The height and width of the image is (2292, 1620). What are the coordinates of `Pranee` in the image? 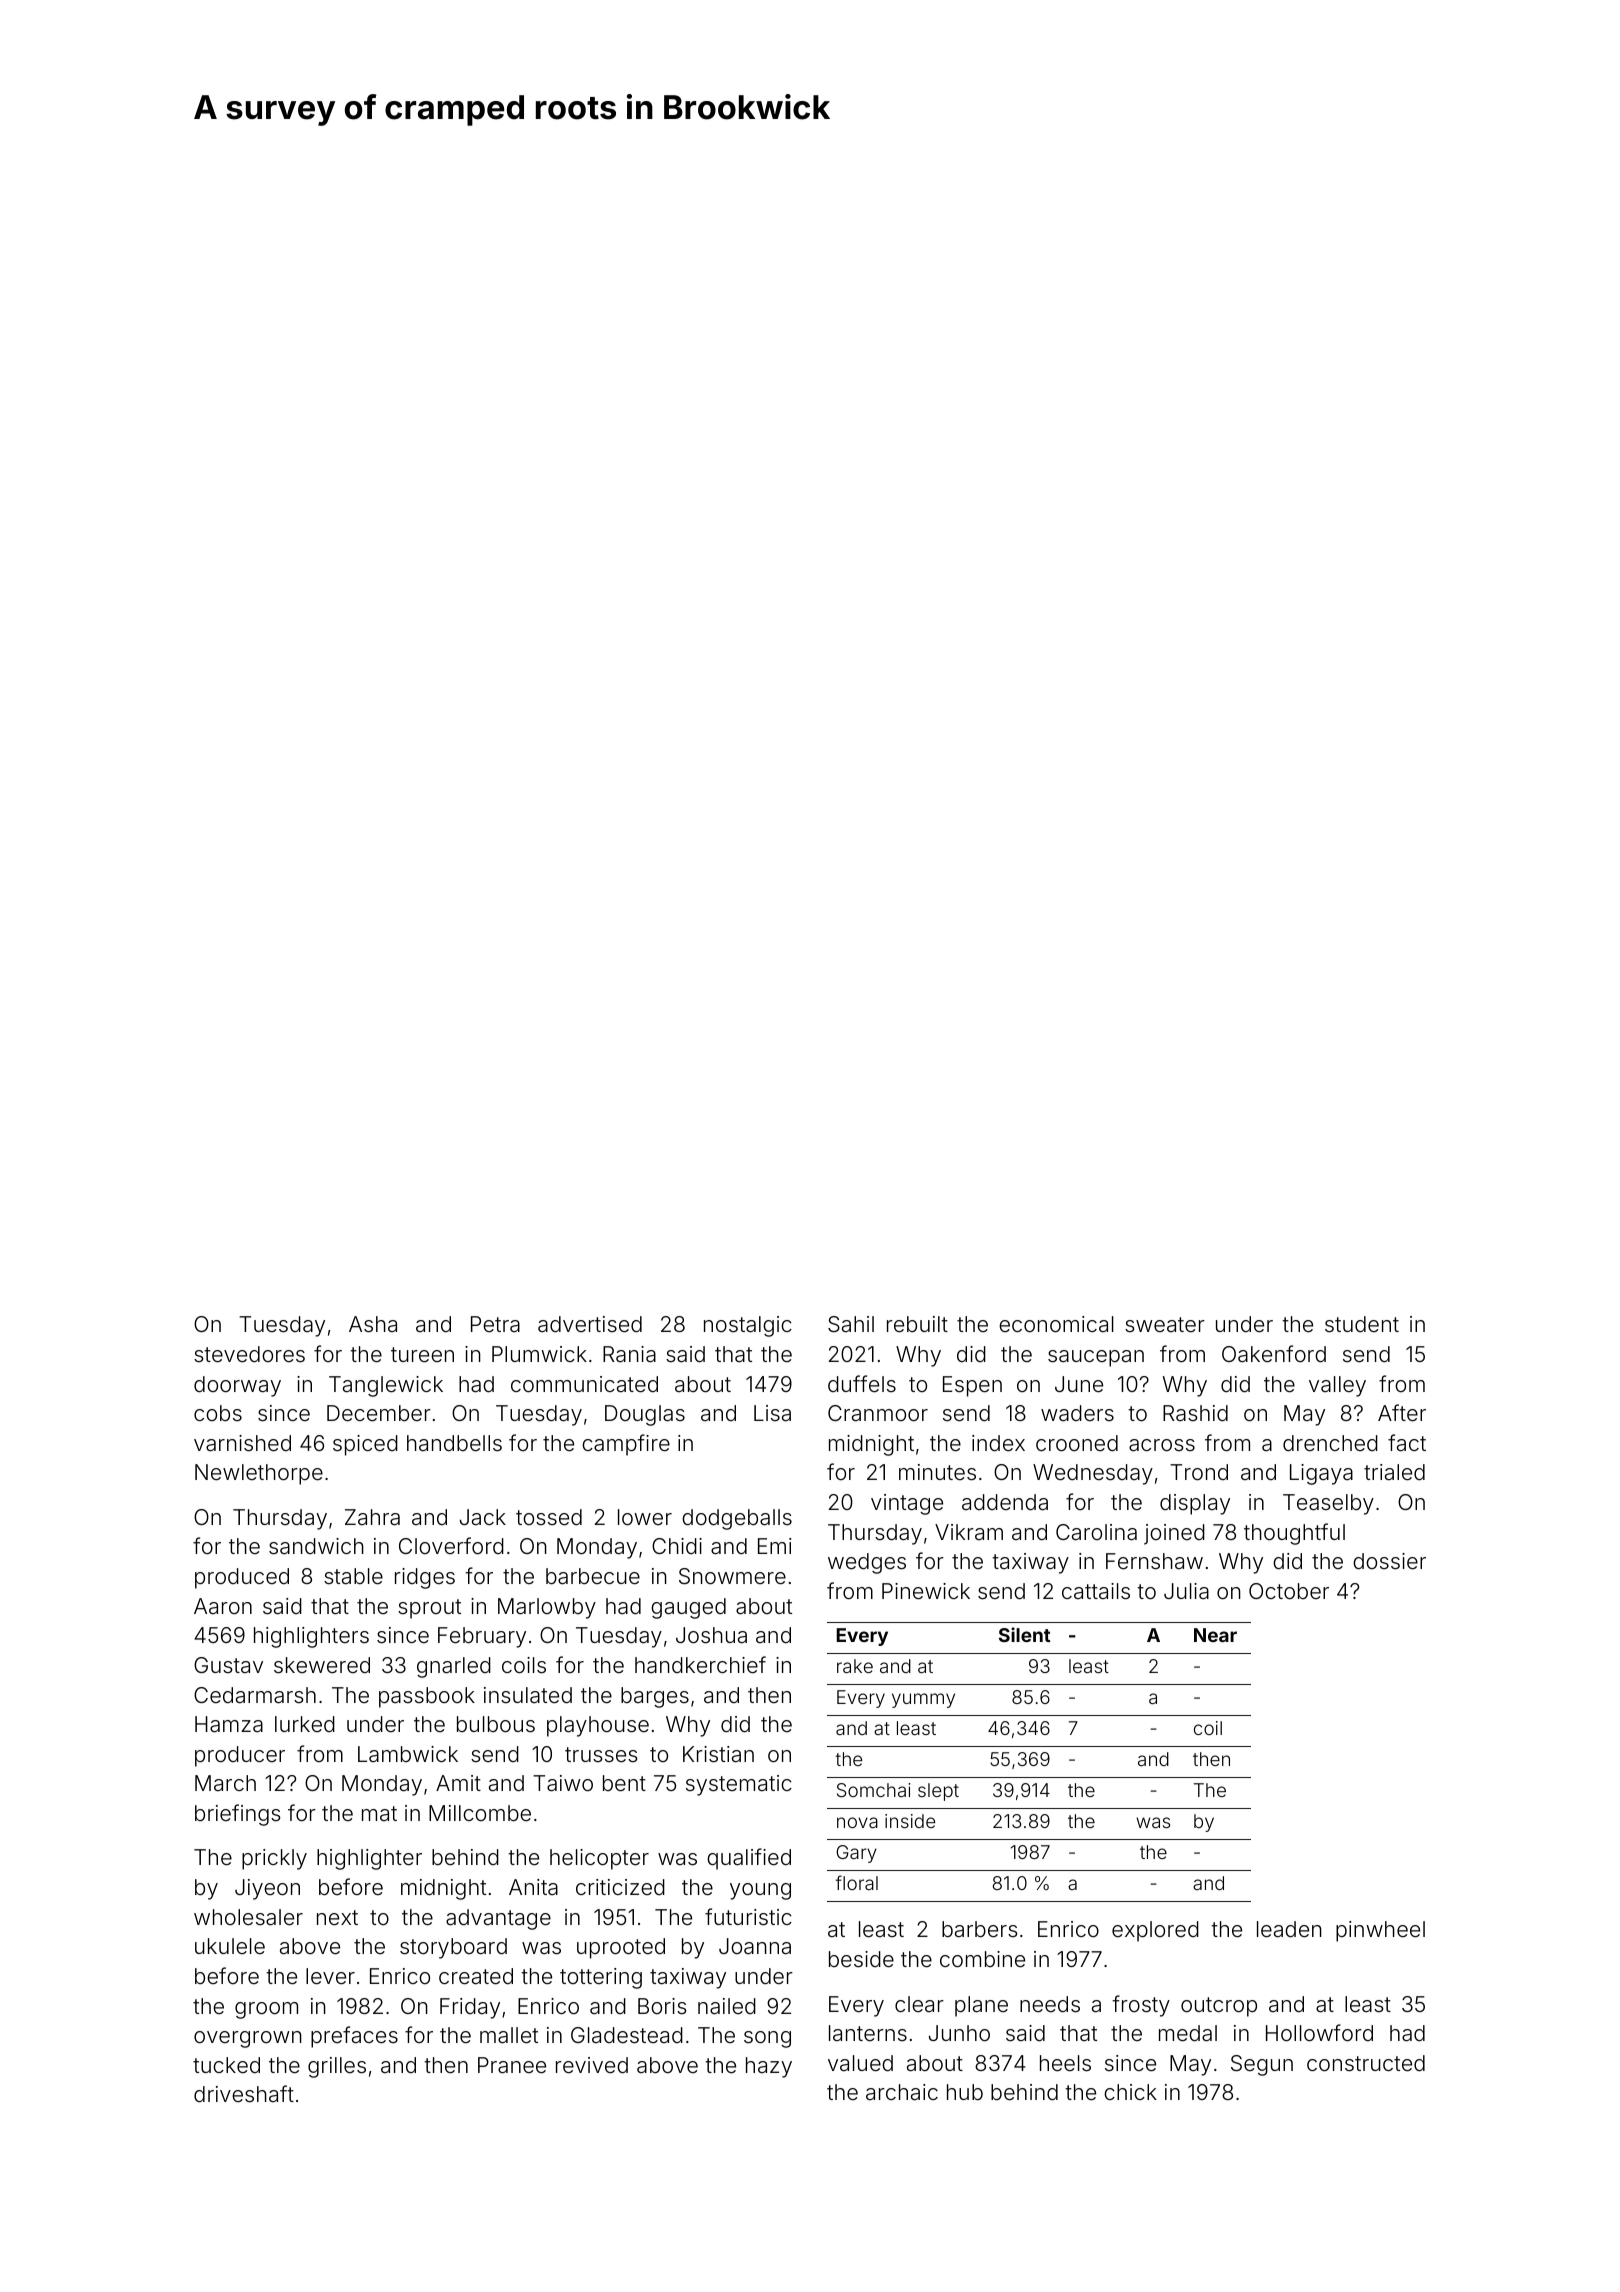 It's located at (512, 2065).
